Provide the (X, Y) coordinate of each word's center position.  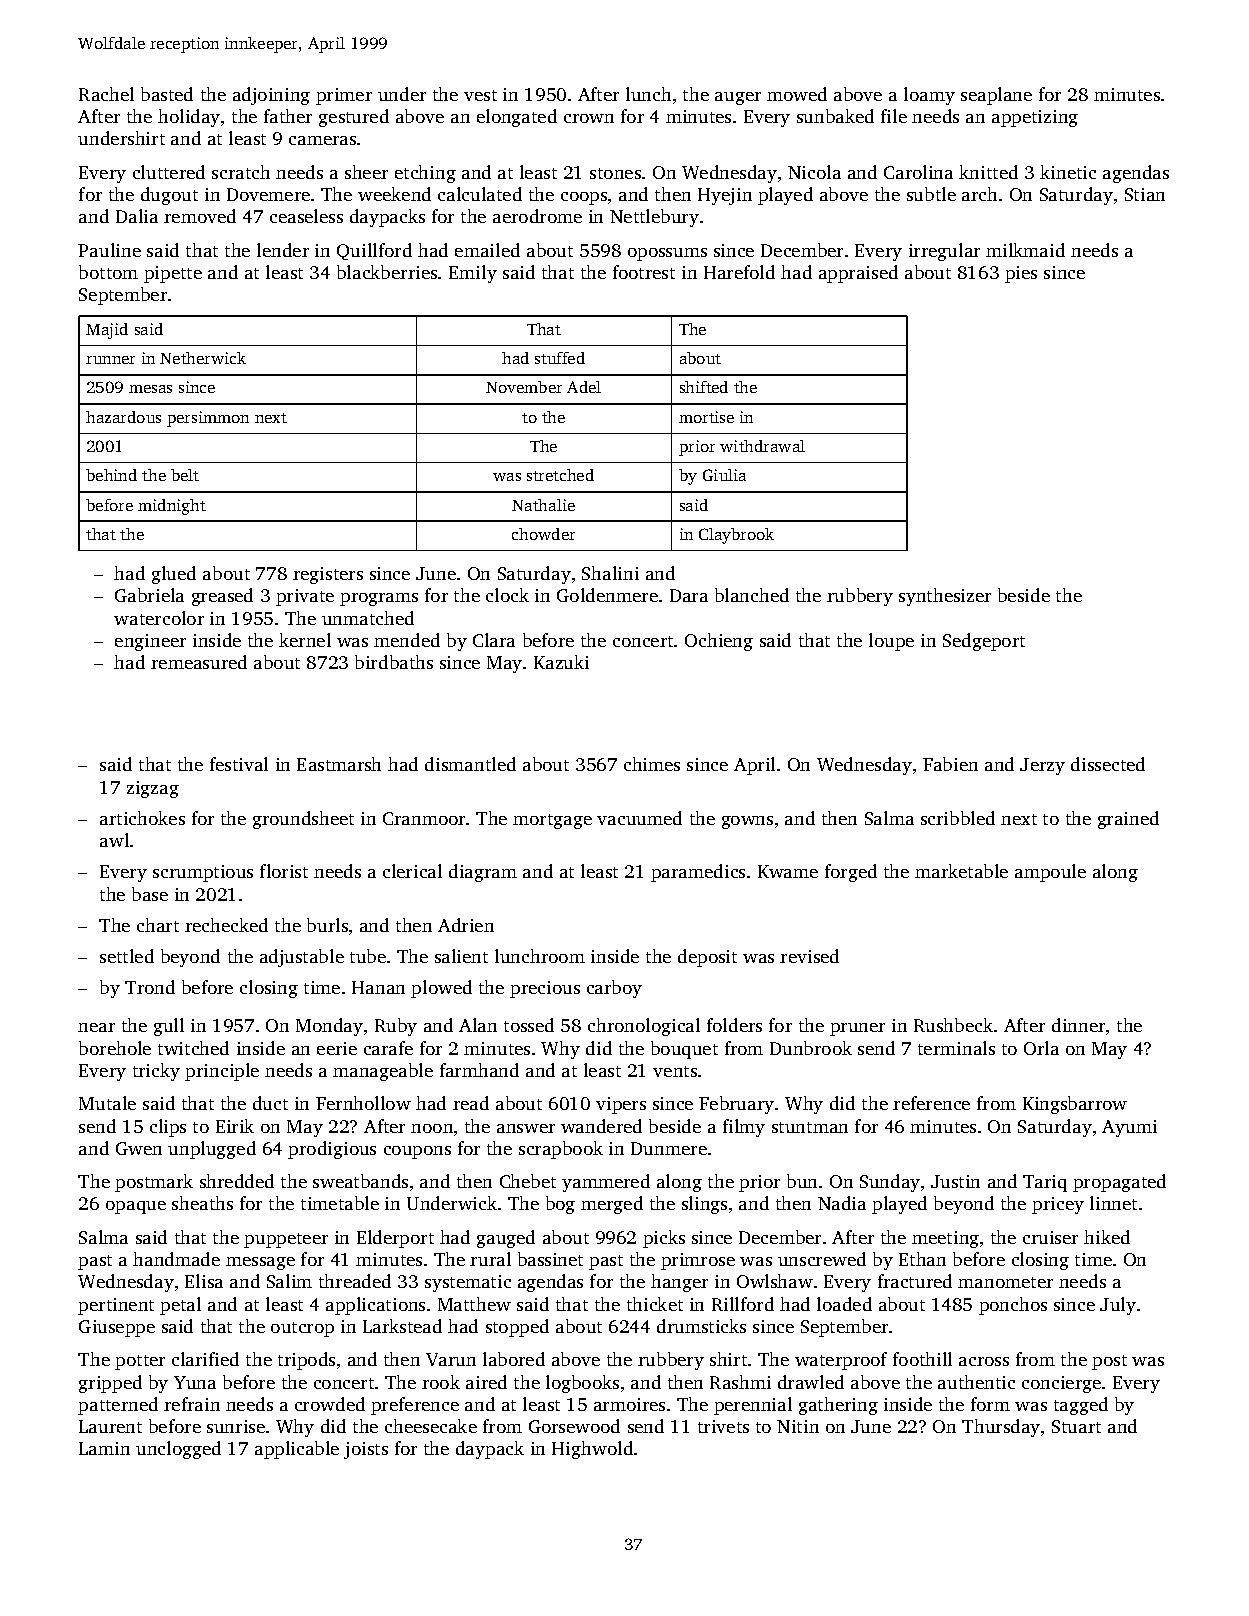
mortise (706, 417)
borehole (115, 1048)
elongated (517, 118)
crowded (330, 1404)
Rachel (106, 94)
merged (612, 1205)
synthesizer (945, 597)
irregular (944, 252)
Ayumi (1129, 1128)
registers (328, 575)
